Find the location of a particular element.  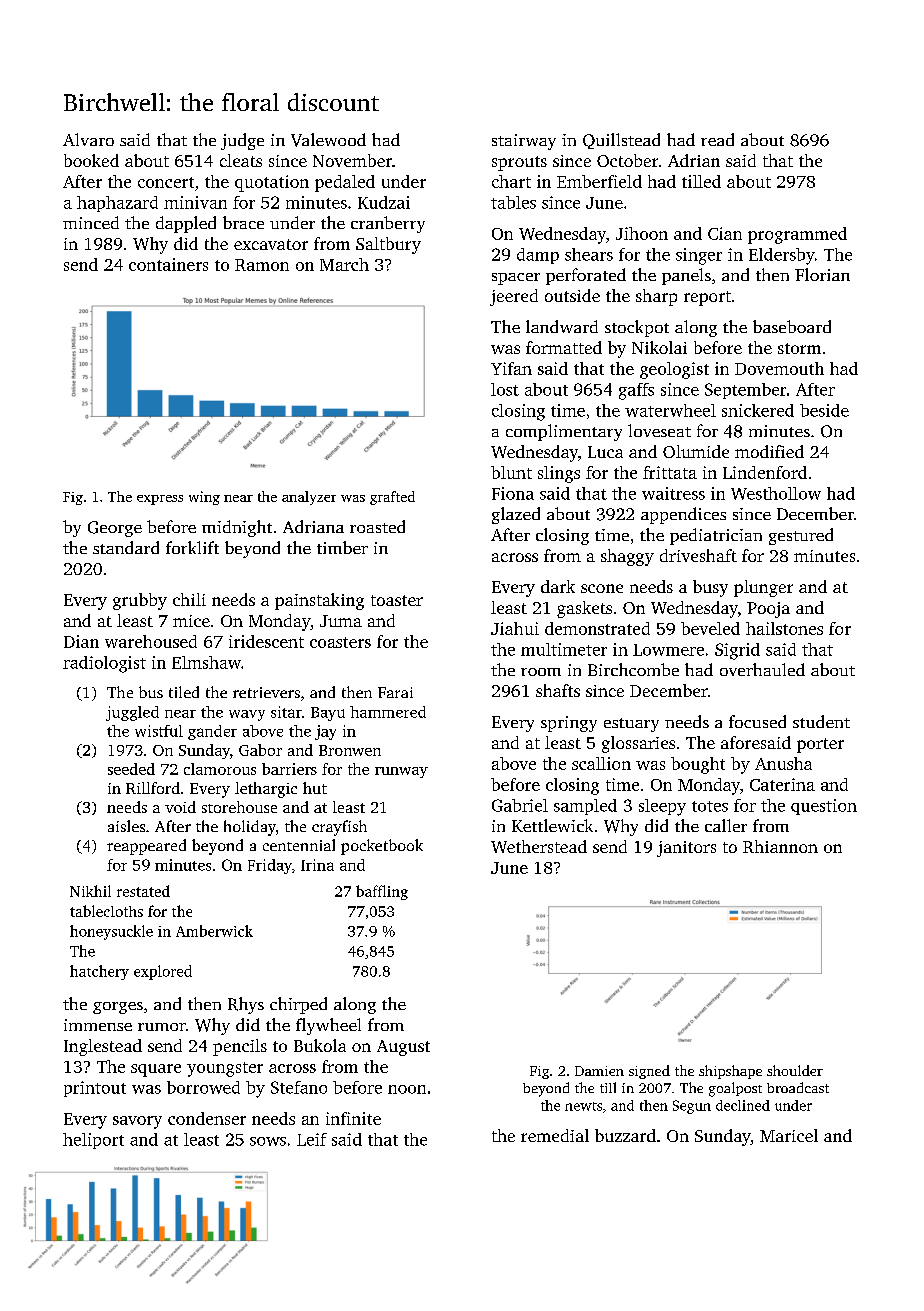

heliport is located at coordinates (93, 1141).
